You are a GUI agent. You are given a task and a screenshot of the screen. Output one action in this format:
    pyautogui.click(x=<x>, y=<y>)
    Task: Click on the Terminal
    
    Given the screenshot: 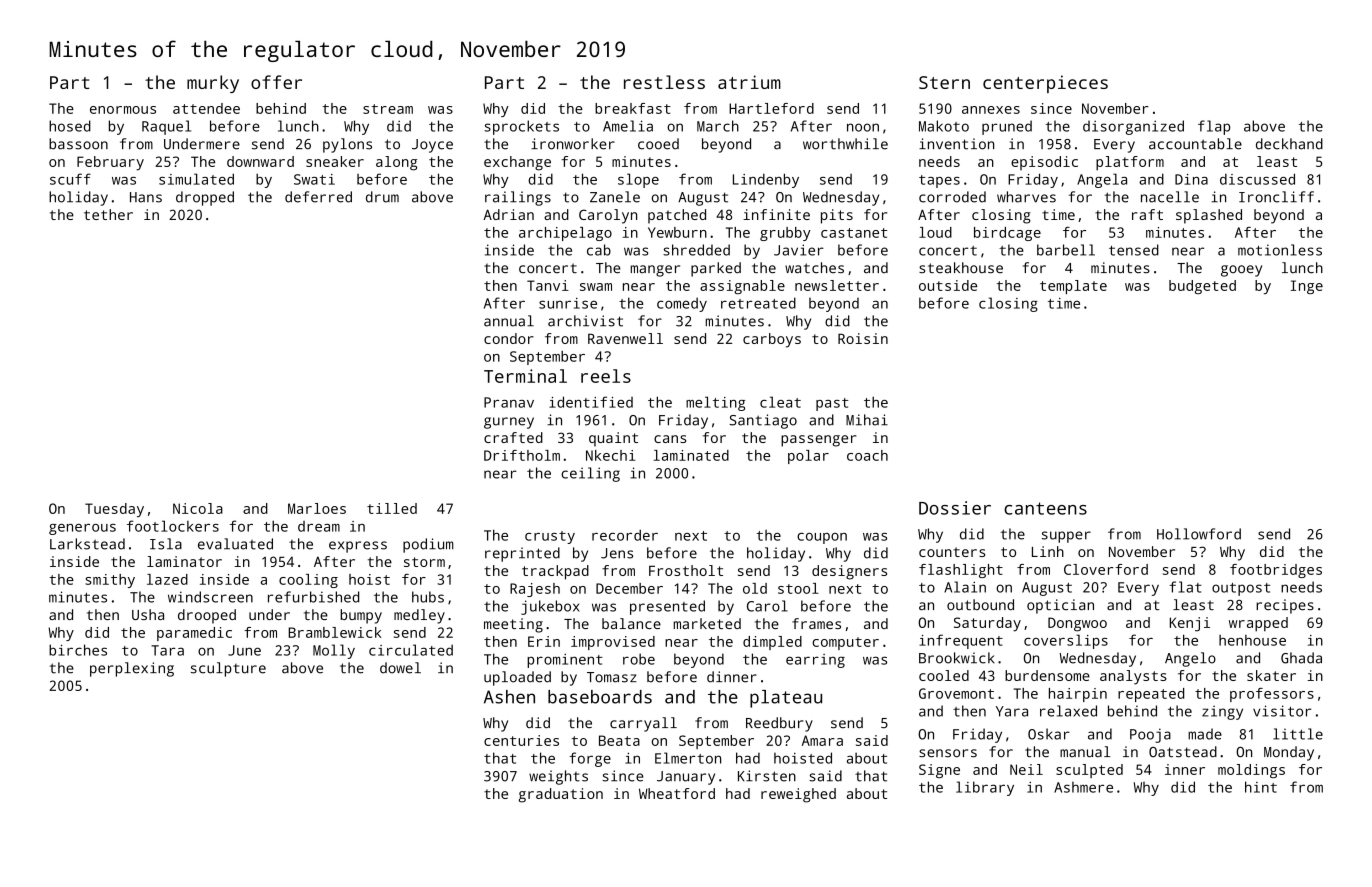 What is the action you would take?
    pyautogui.click(x=525, y=376)
